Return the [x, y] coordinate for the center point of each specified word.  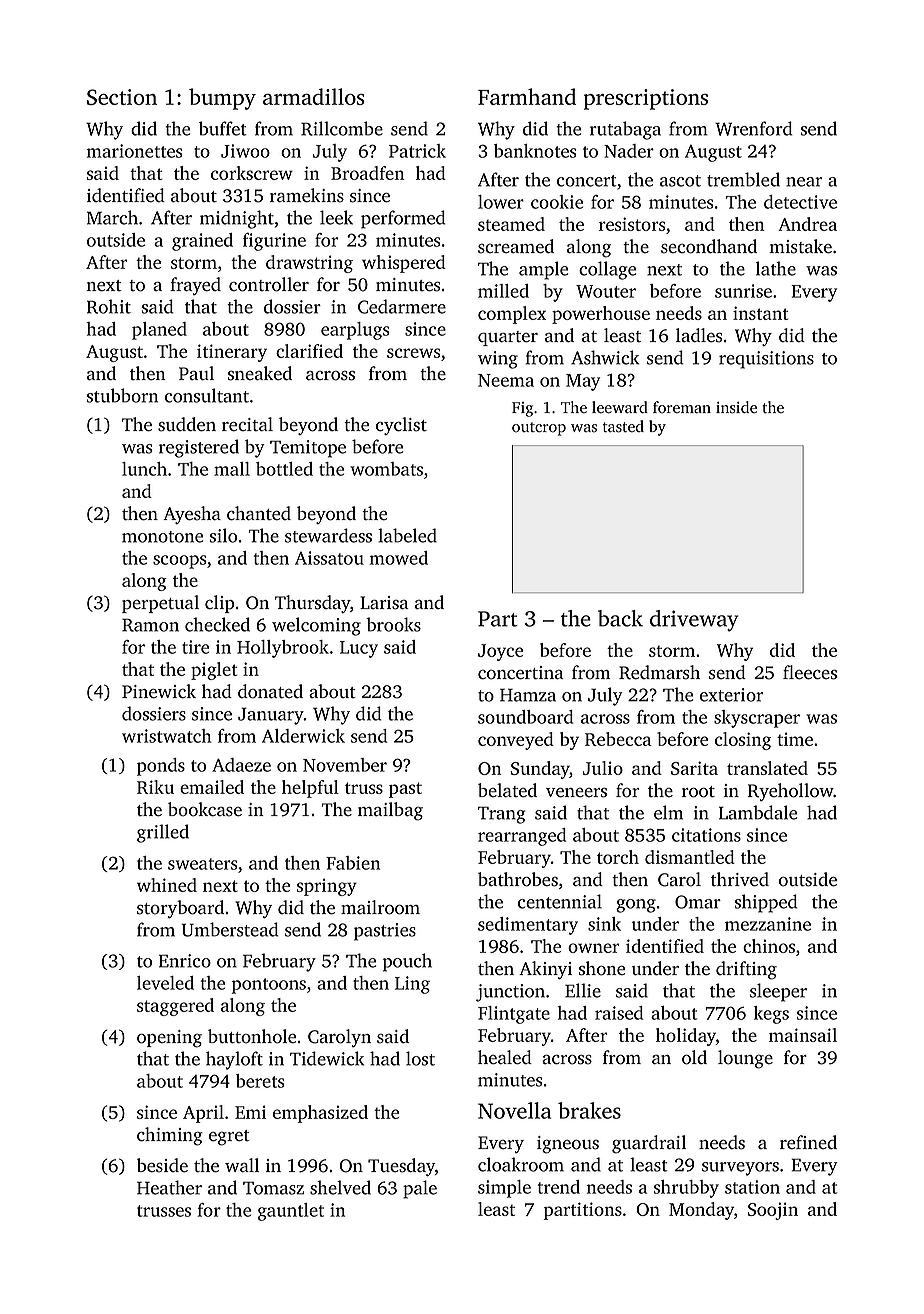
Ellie [583, 990]
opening [169, 1039]
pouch [407, 962]
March [112, 217]
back [620, 618]
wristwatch [166, 736]
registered [199, 448]
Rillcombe [342, 128]
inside [736, 407]
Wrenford [754, 128]
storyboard [180, 909]
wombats [386, 469]
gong [636, 906]
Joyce [500, 652]
